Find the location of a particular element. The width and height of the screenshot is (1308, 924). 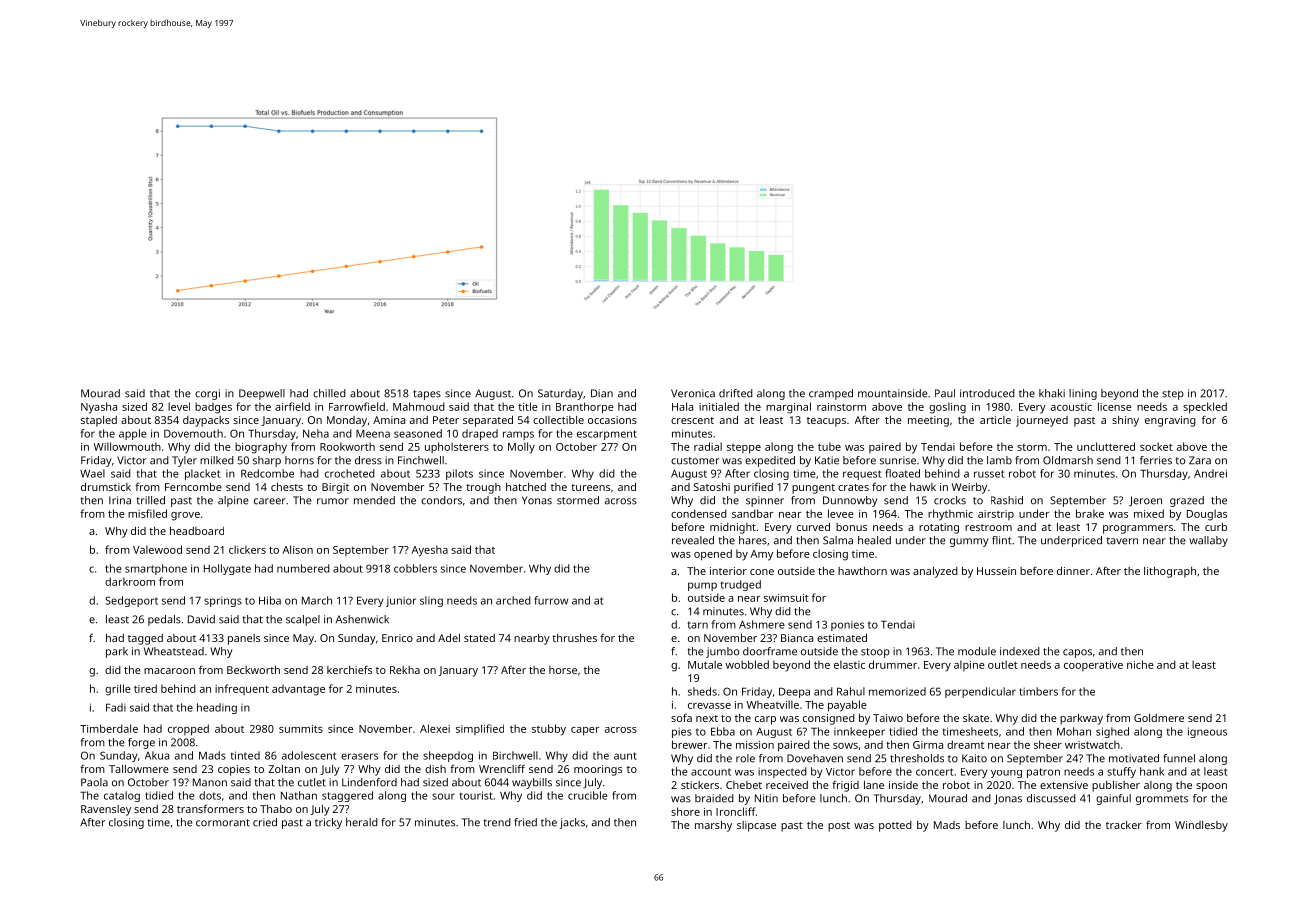

infrequent is located at coordinates (242, 689).
